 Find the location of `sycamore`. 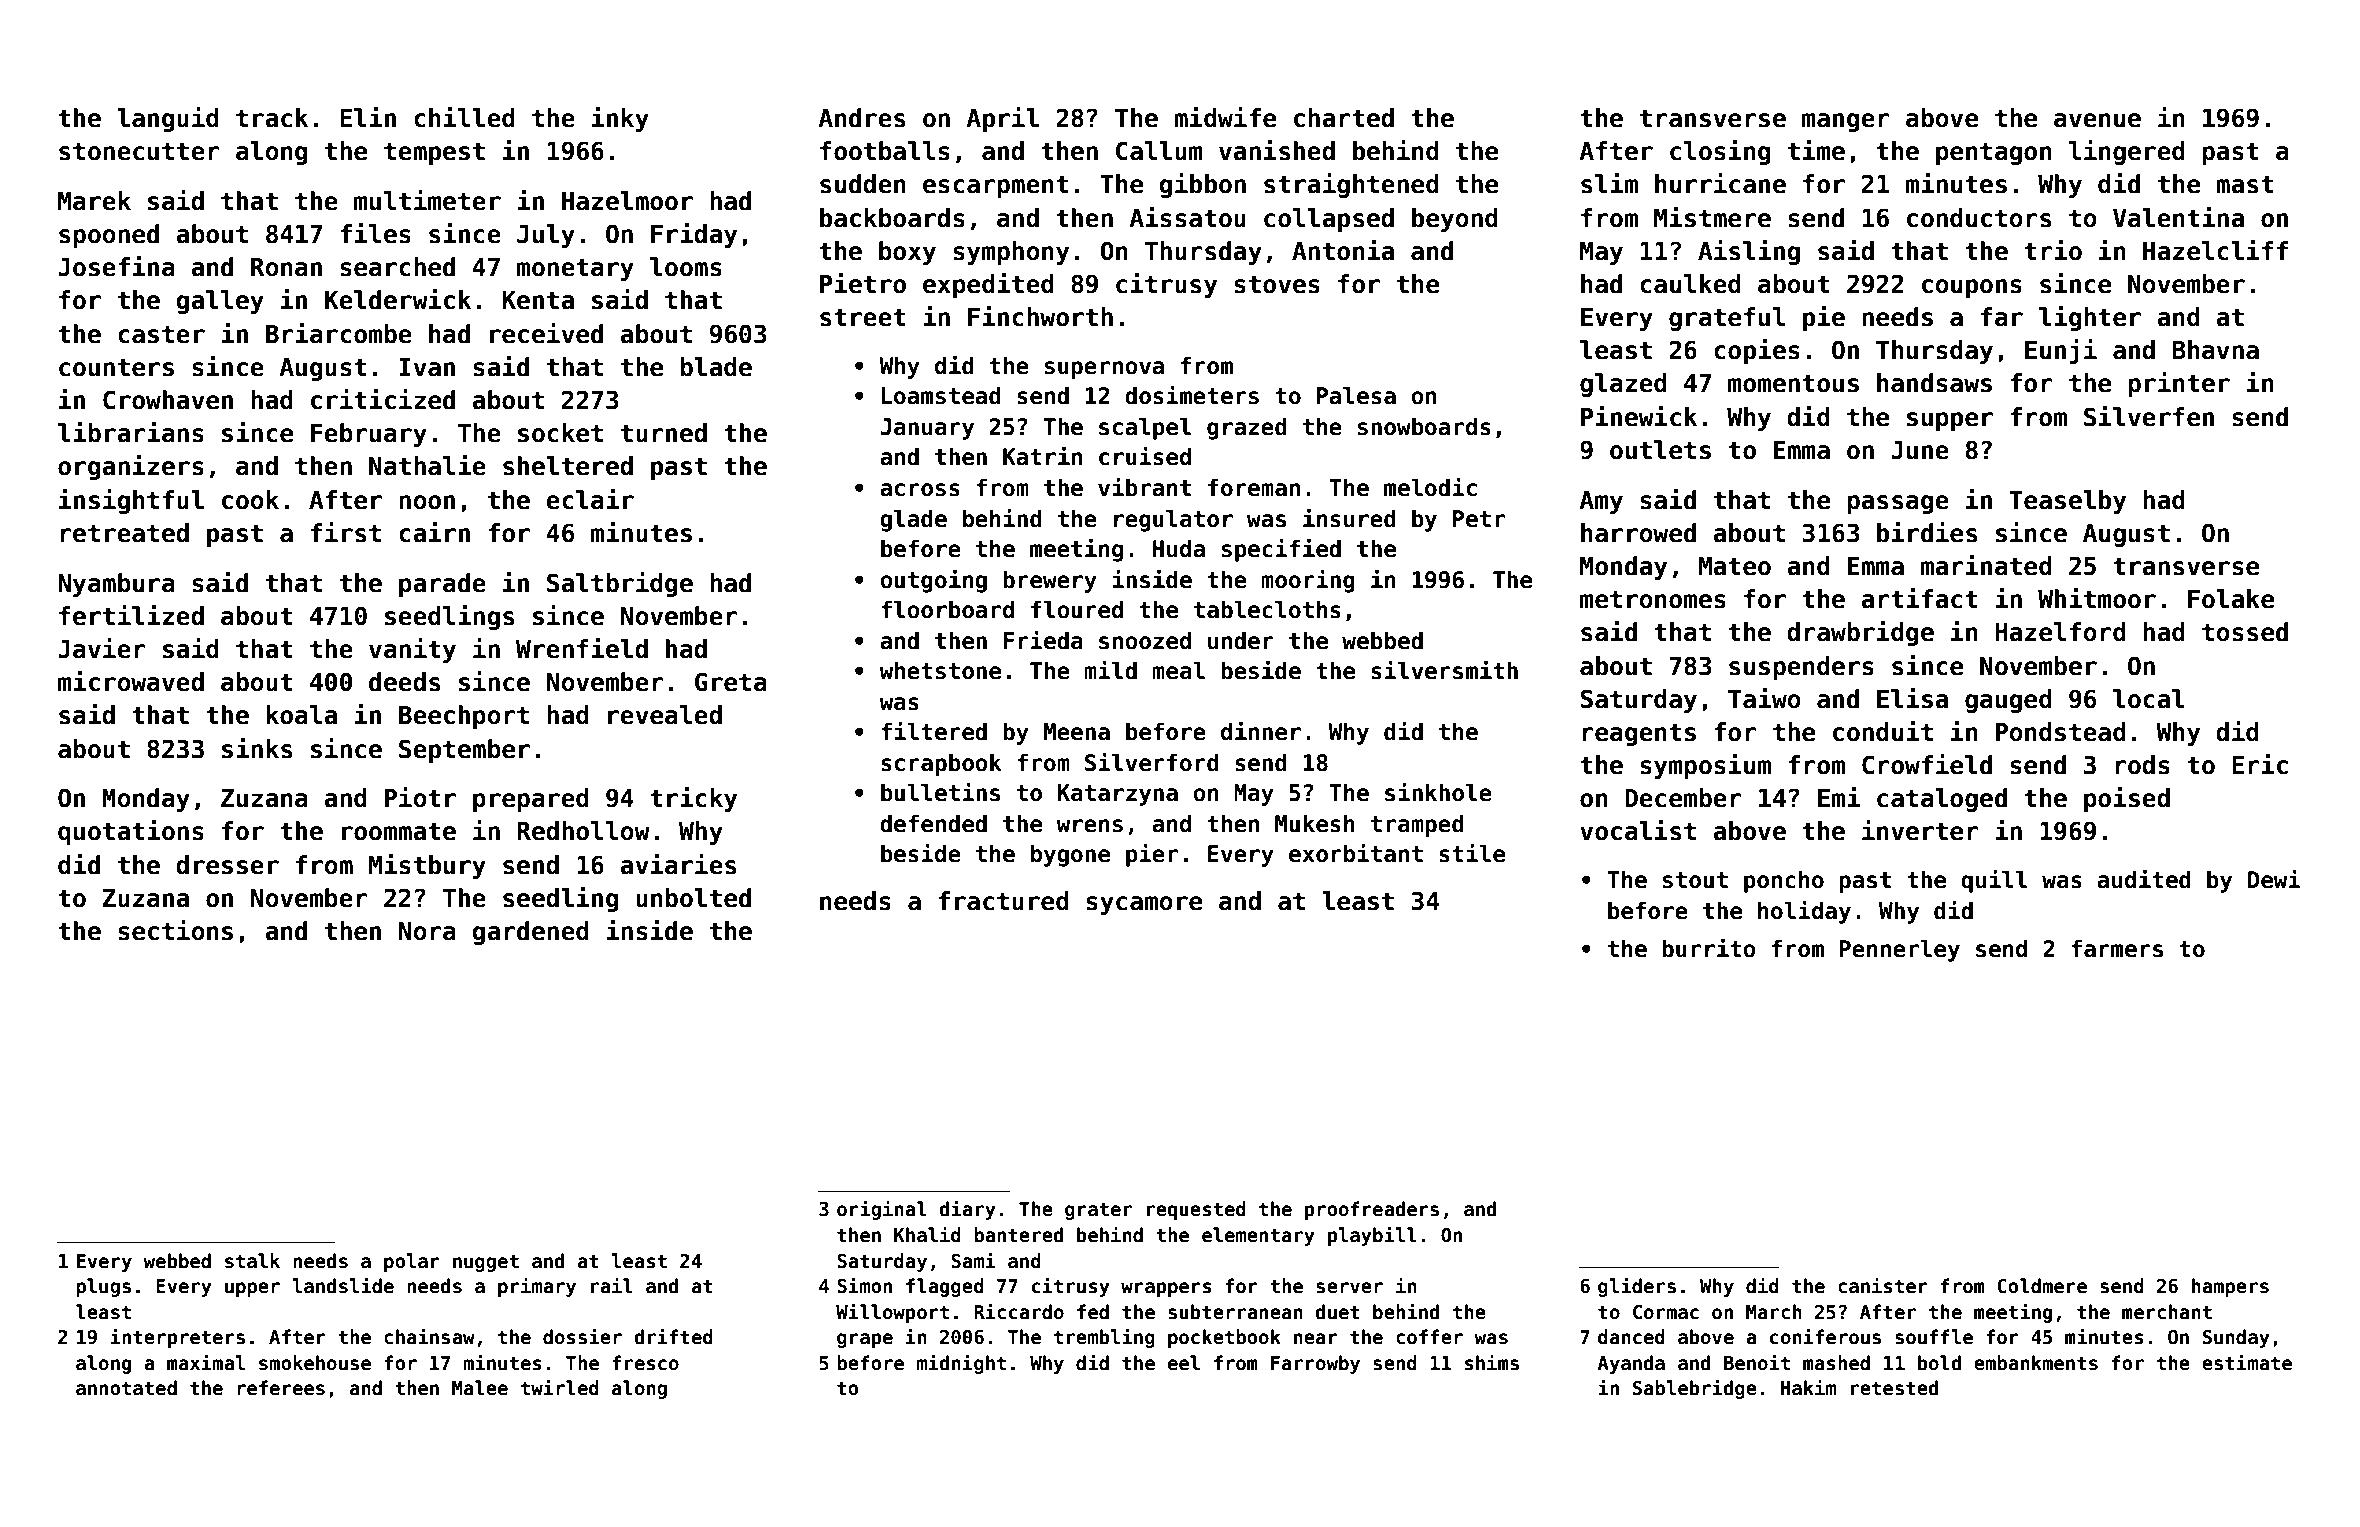

sycamore is located at coordinates (1144, 905).
